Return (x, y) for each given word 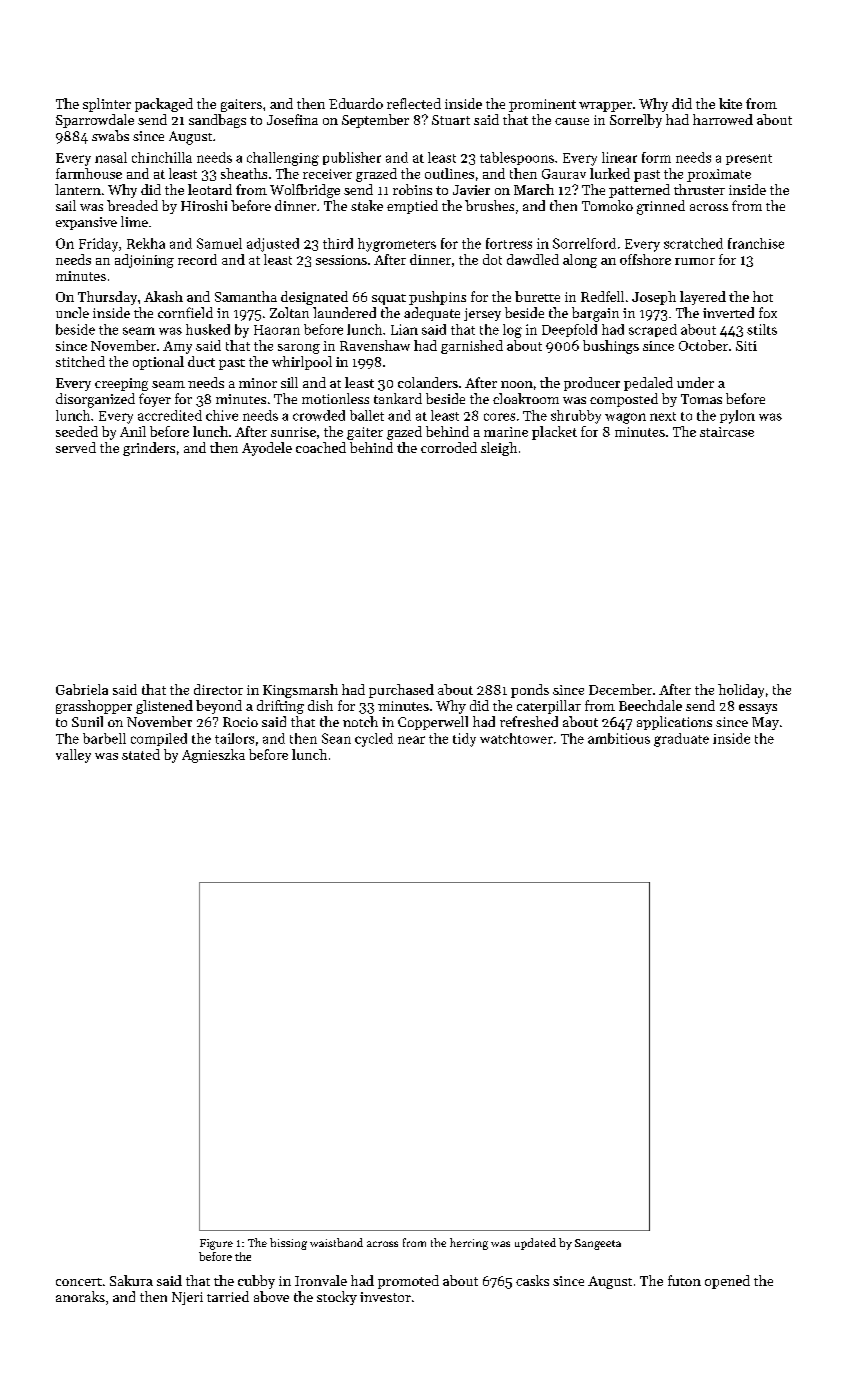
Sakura (131, 1280)
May (765, 723)
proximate (719, 175)
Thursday (107, 298)
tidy (464, 740)
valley (73, 756)
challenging (283, 159)
